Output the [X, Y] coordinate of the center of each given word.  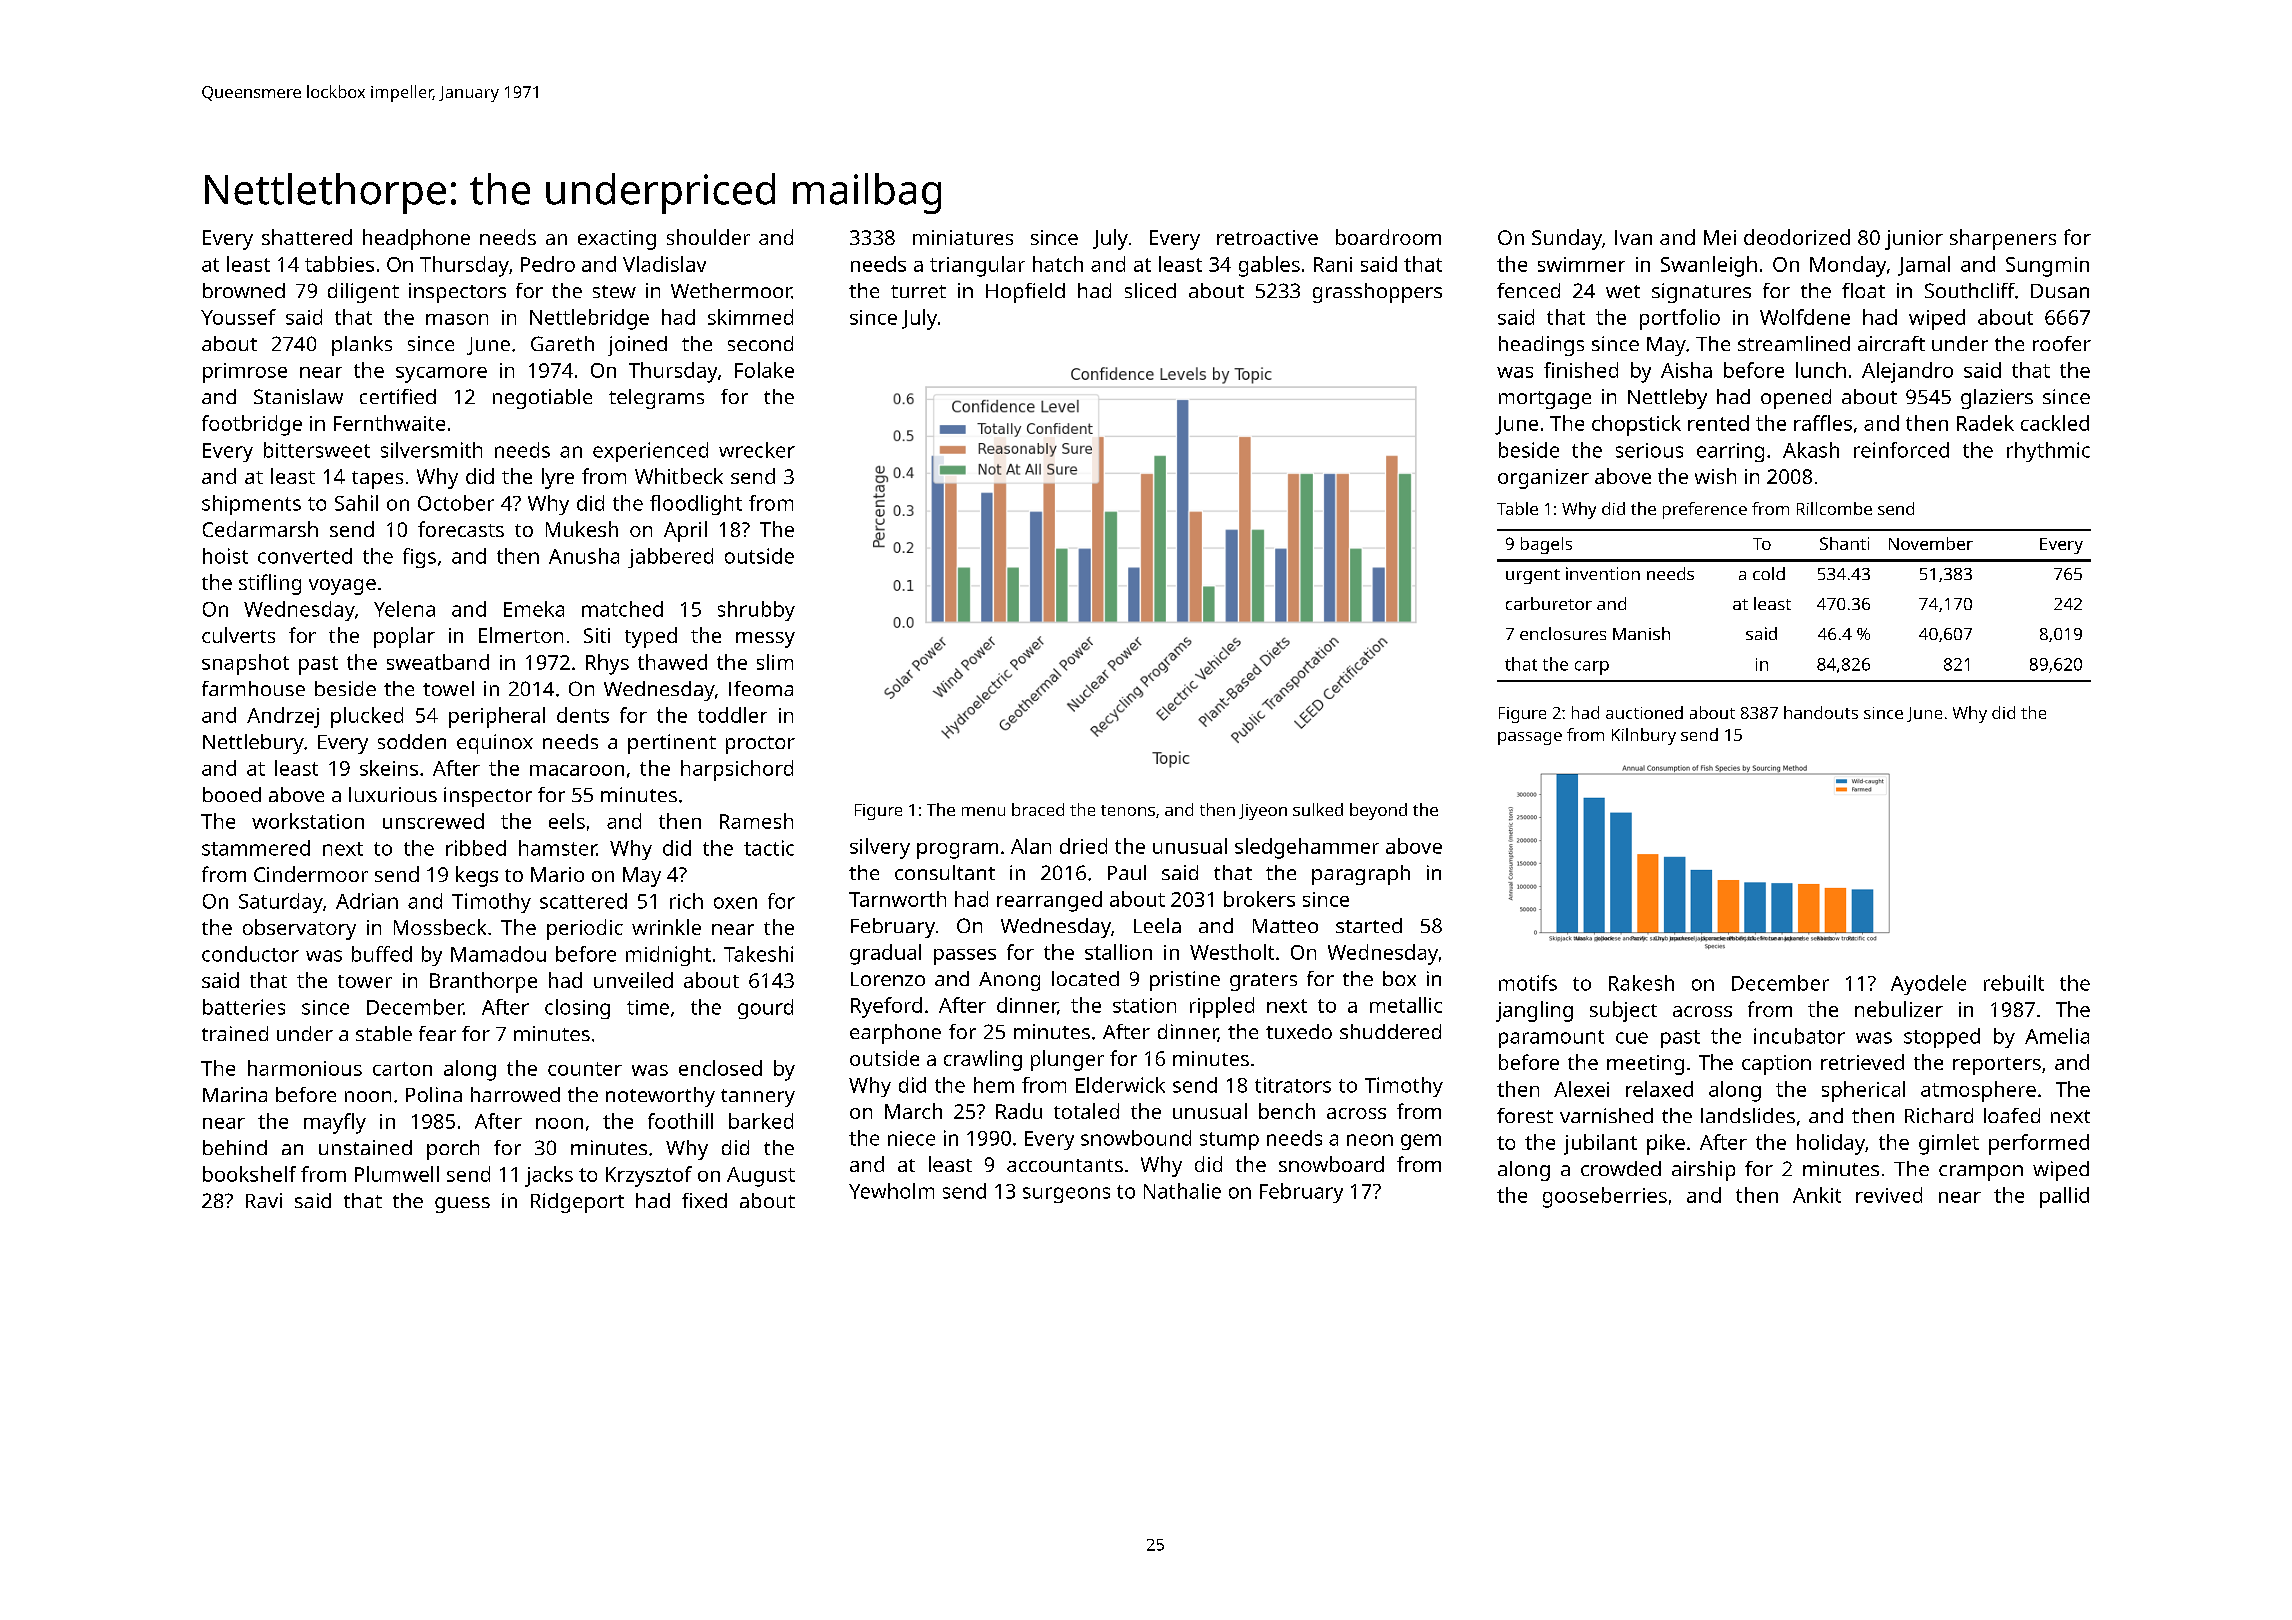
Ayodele [1928, 985]
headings [1541, 346]
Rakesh [1641, 983]
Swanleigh [1709, 266]
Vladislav [664, 264]
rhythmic [2048, 452]
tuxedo [1299, 1031]
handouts [1821, 712]
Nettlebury [253, 744]
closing [577, 1009]
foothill [680, 1121]
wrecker [757, 450]
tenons [1128, 810]
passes [965, 957]
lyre [558, 478]
